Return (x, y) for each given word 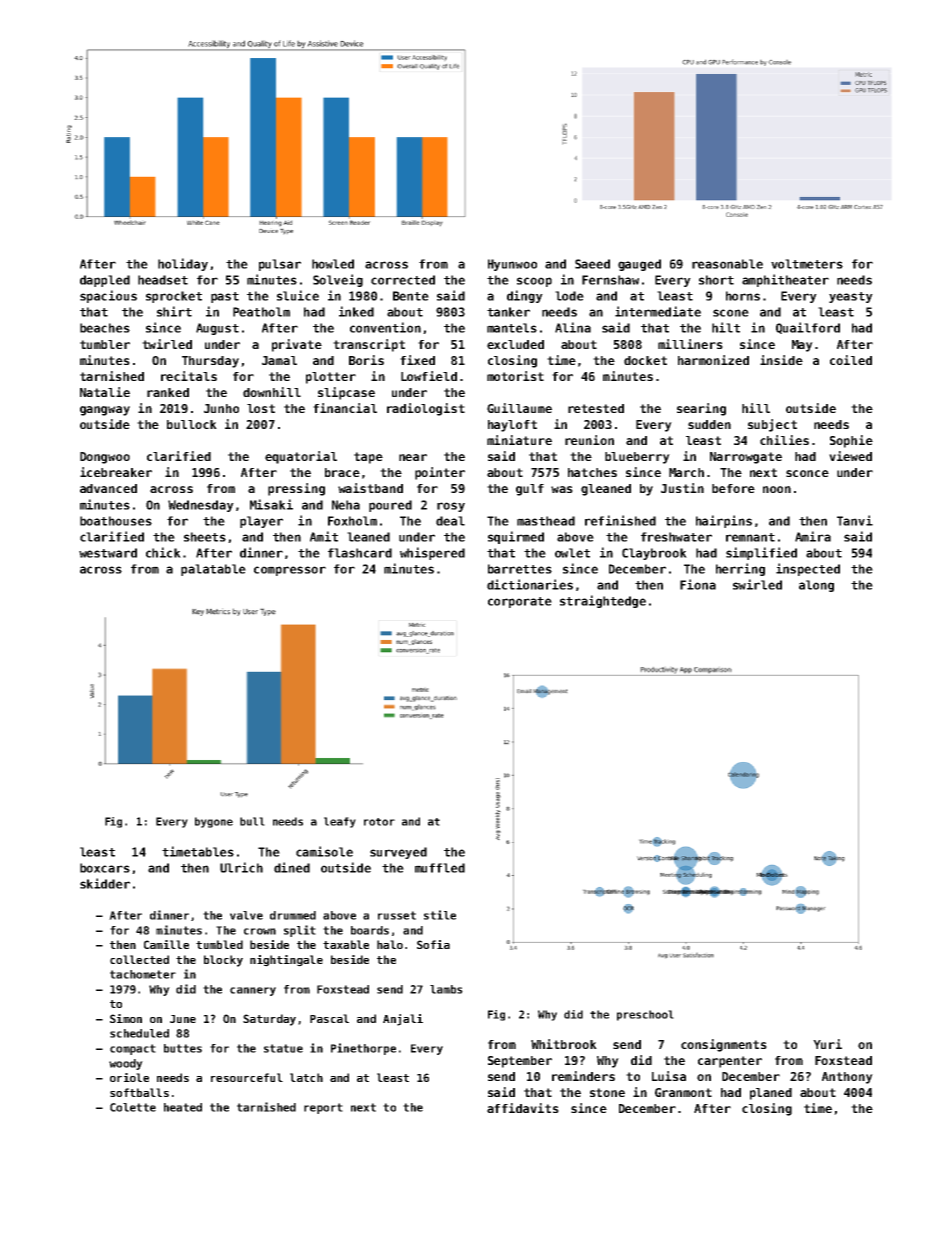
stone (607, 1092)
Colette (133, 1107)
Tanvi (855, 520)
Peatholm (261, 312)
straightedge (603, 601)
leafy (340, 822)
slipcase (346, 393)
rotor (379, 822)
